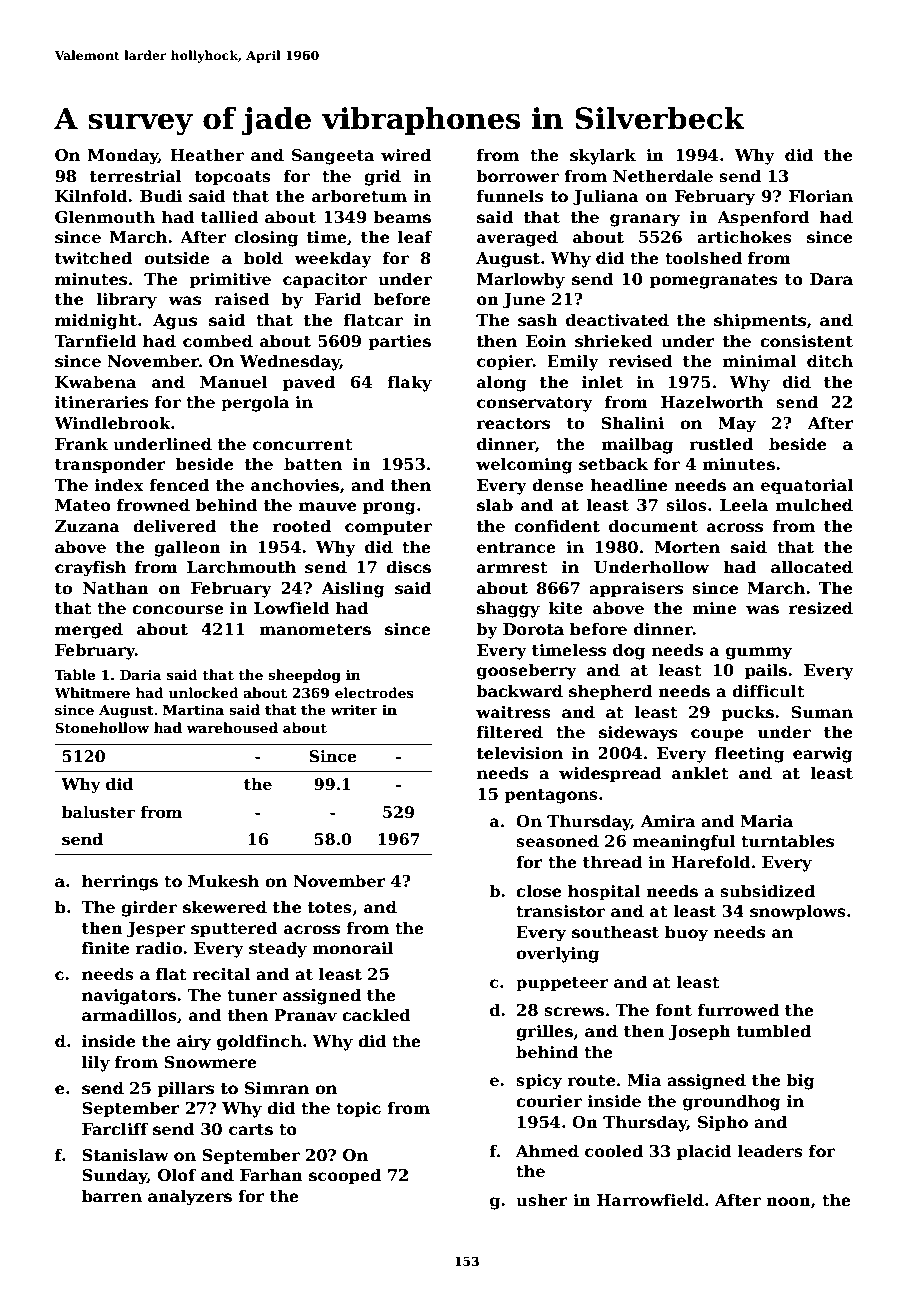  What do you see at coordinates (105, 948) in the screenshot?
I see `finite` at bounding box center [105, 948].
